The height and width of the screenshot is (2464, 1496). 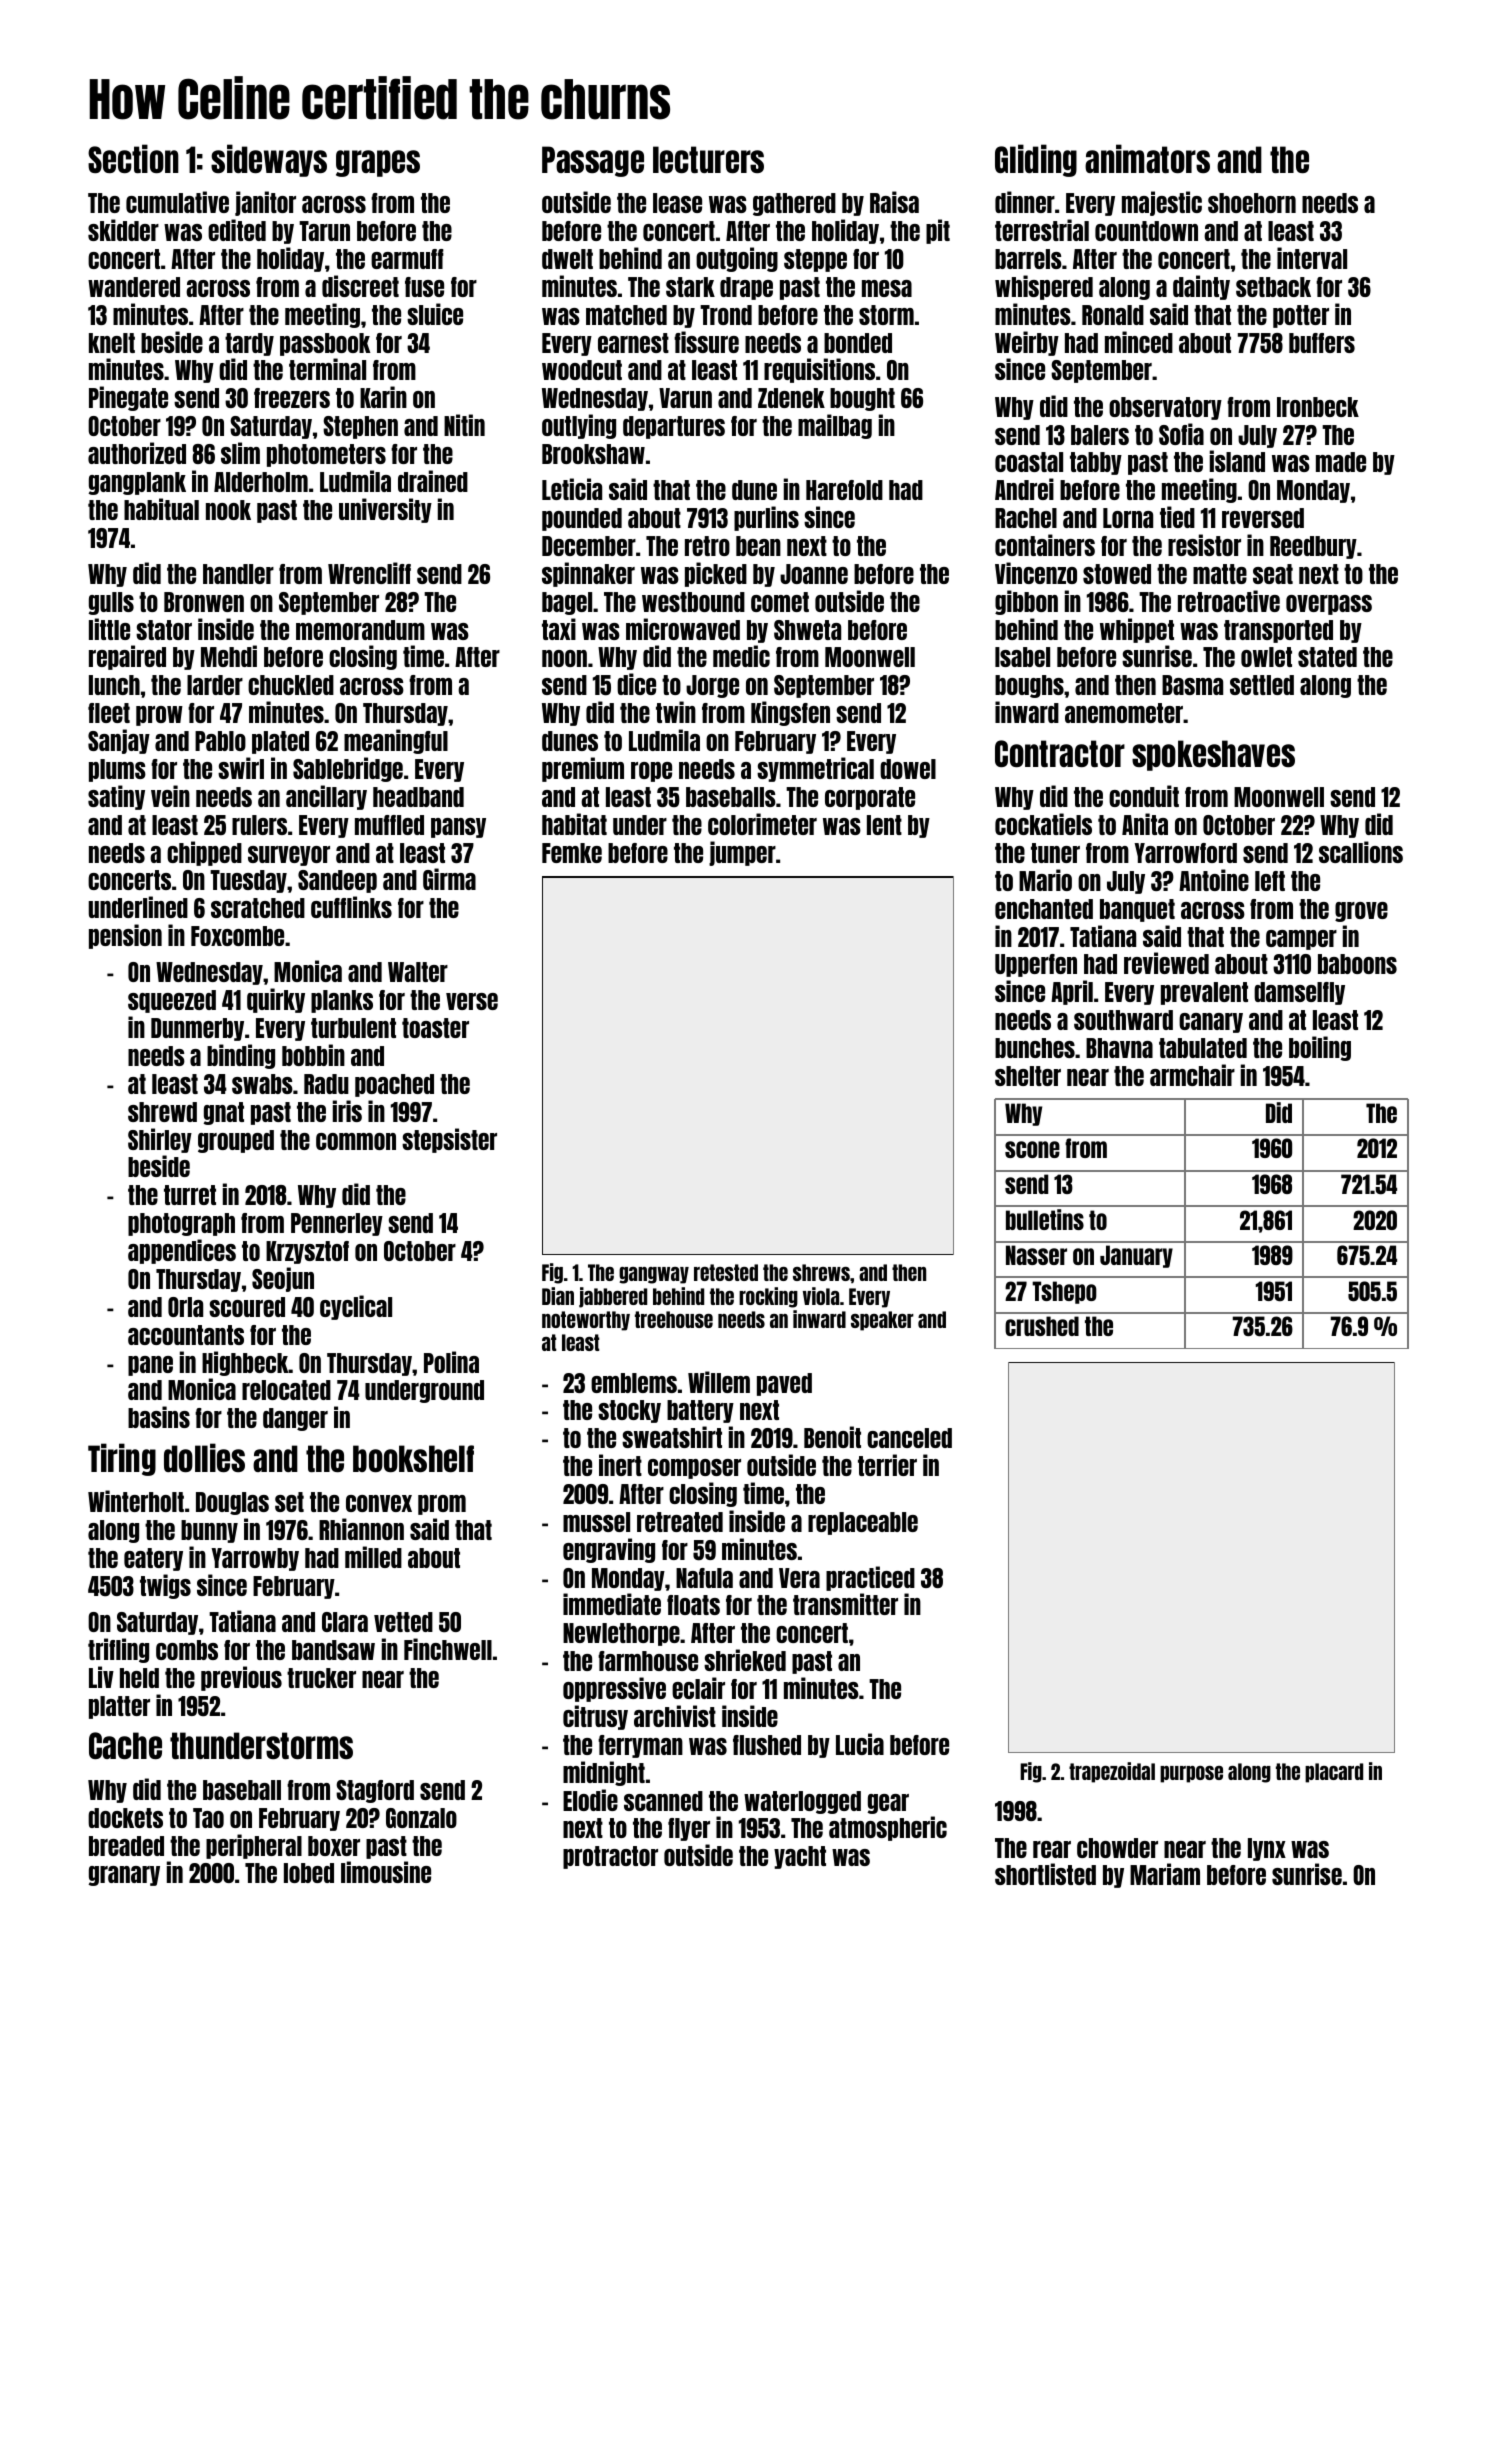 What do you see at coordinates (283, 1279) in the screenshot?
I see `Seojun` at bounding box center [283, 1279].
